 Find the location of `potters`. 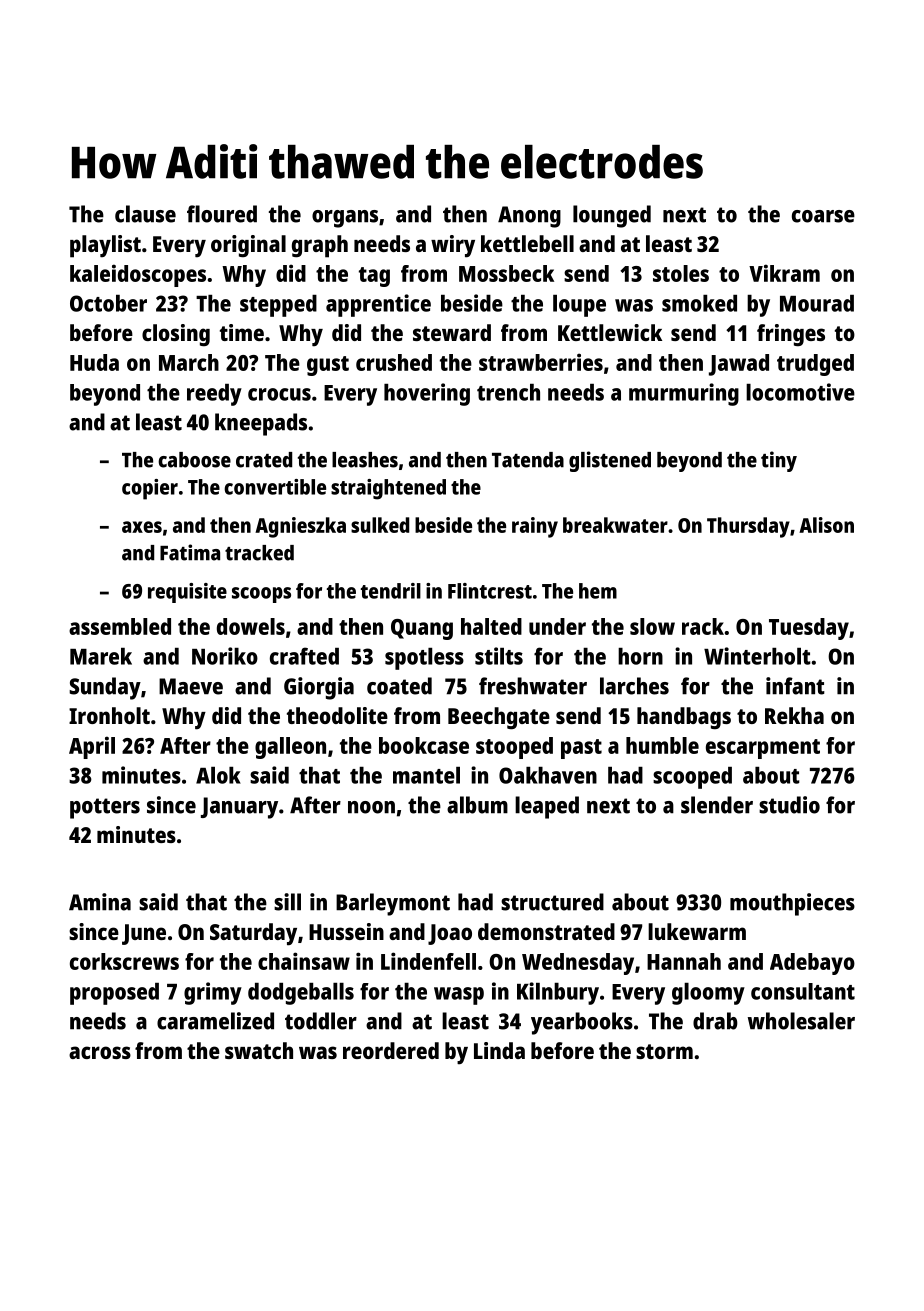

potters is located at coordinates (105, 808).
